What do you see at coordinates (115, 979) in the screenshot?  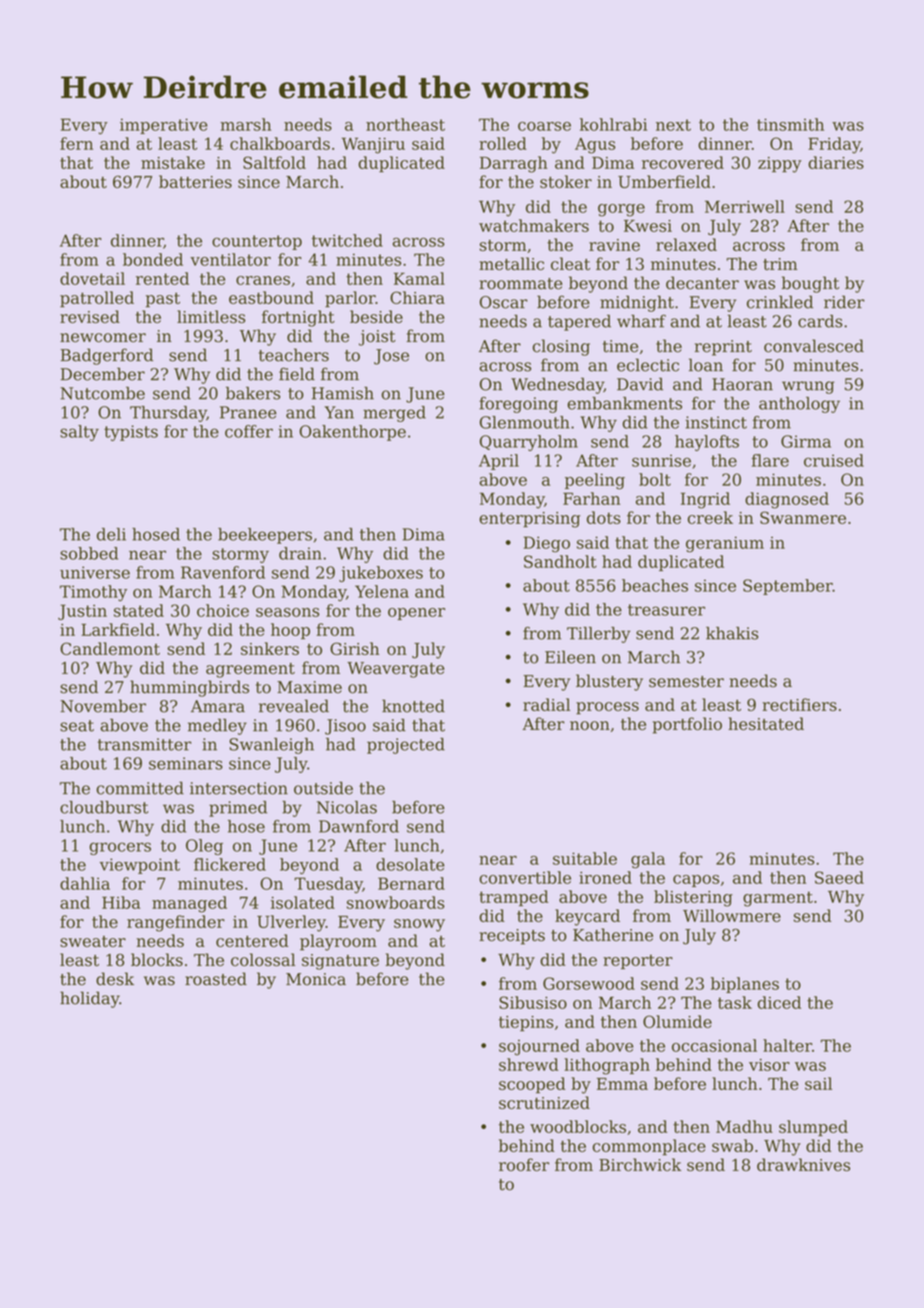 I see `desk` at bounding box center [115, 979].
